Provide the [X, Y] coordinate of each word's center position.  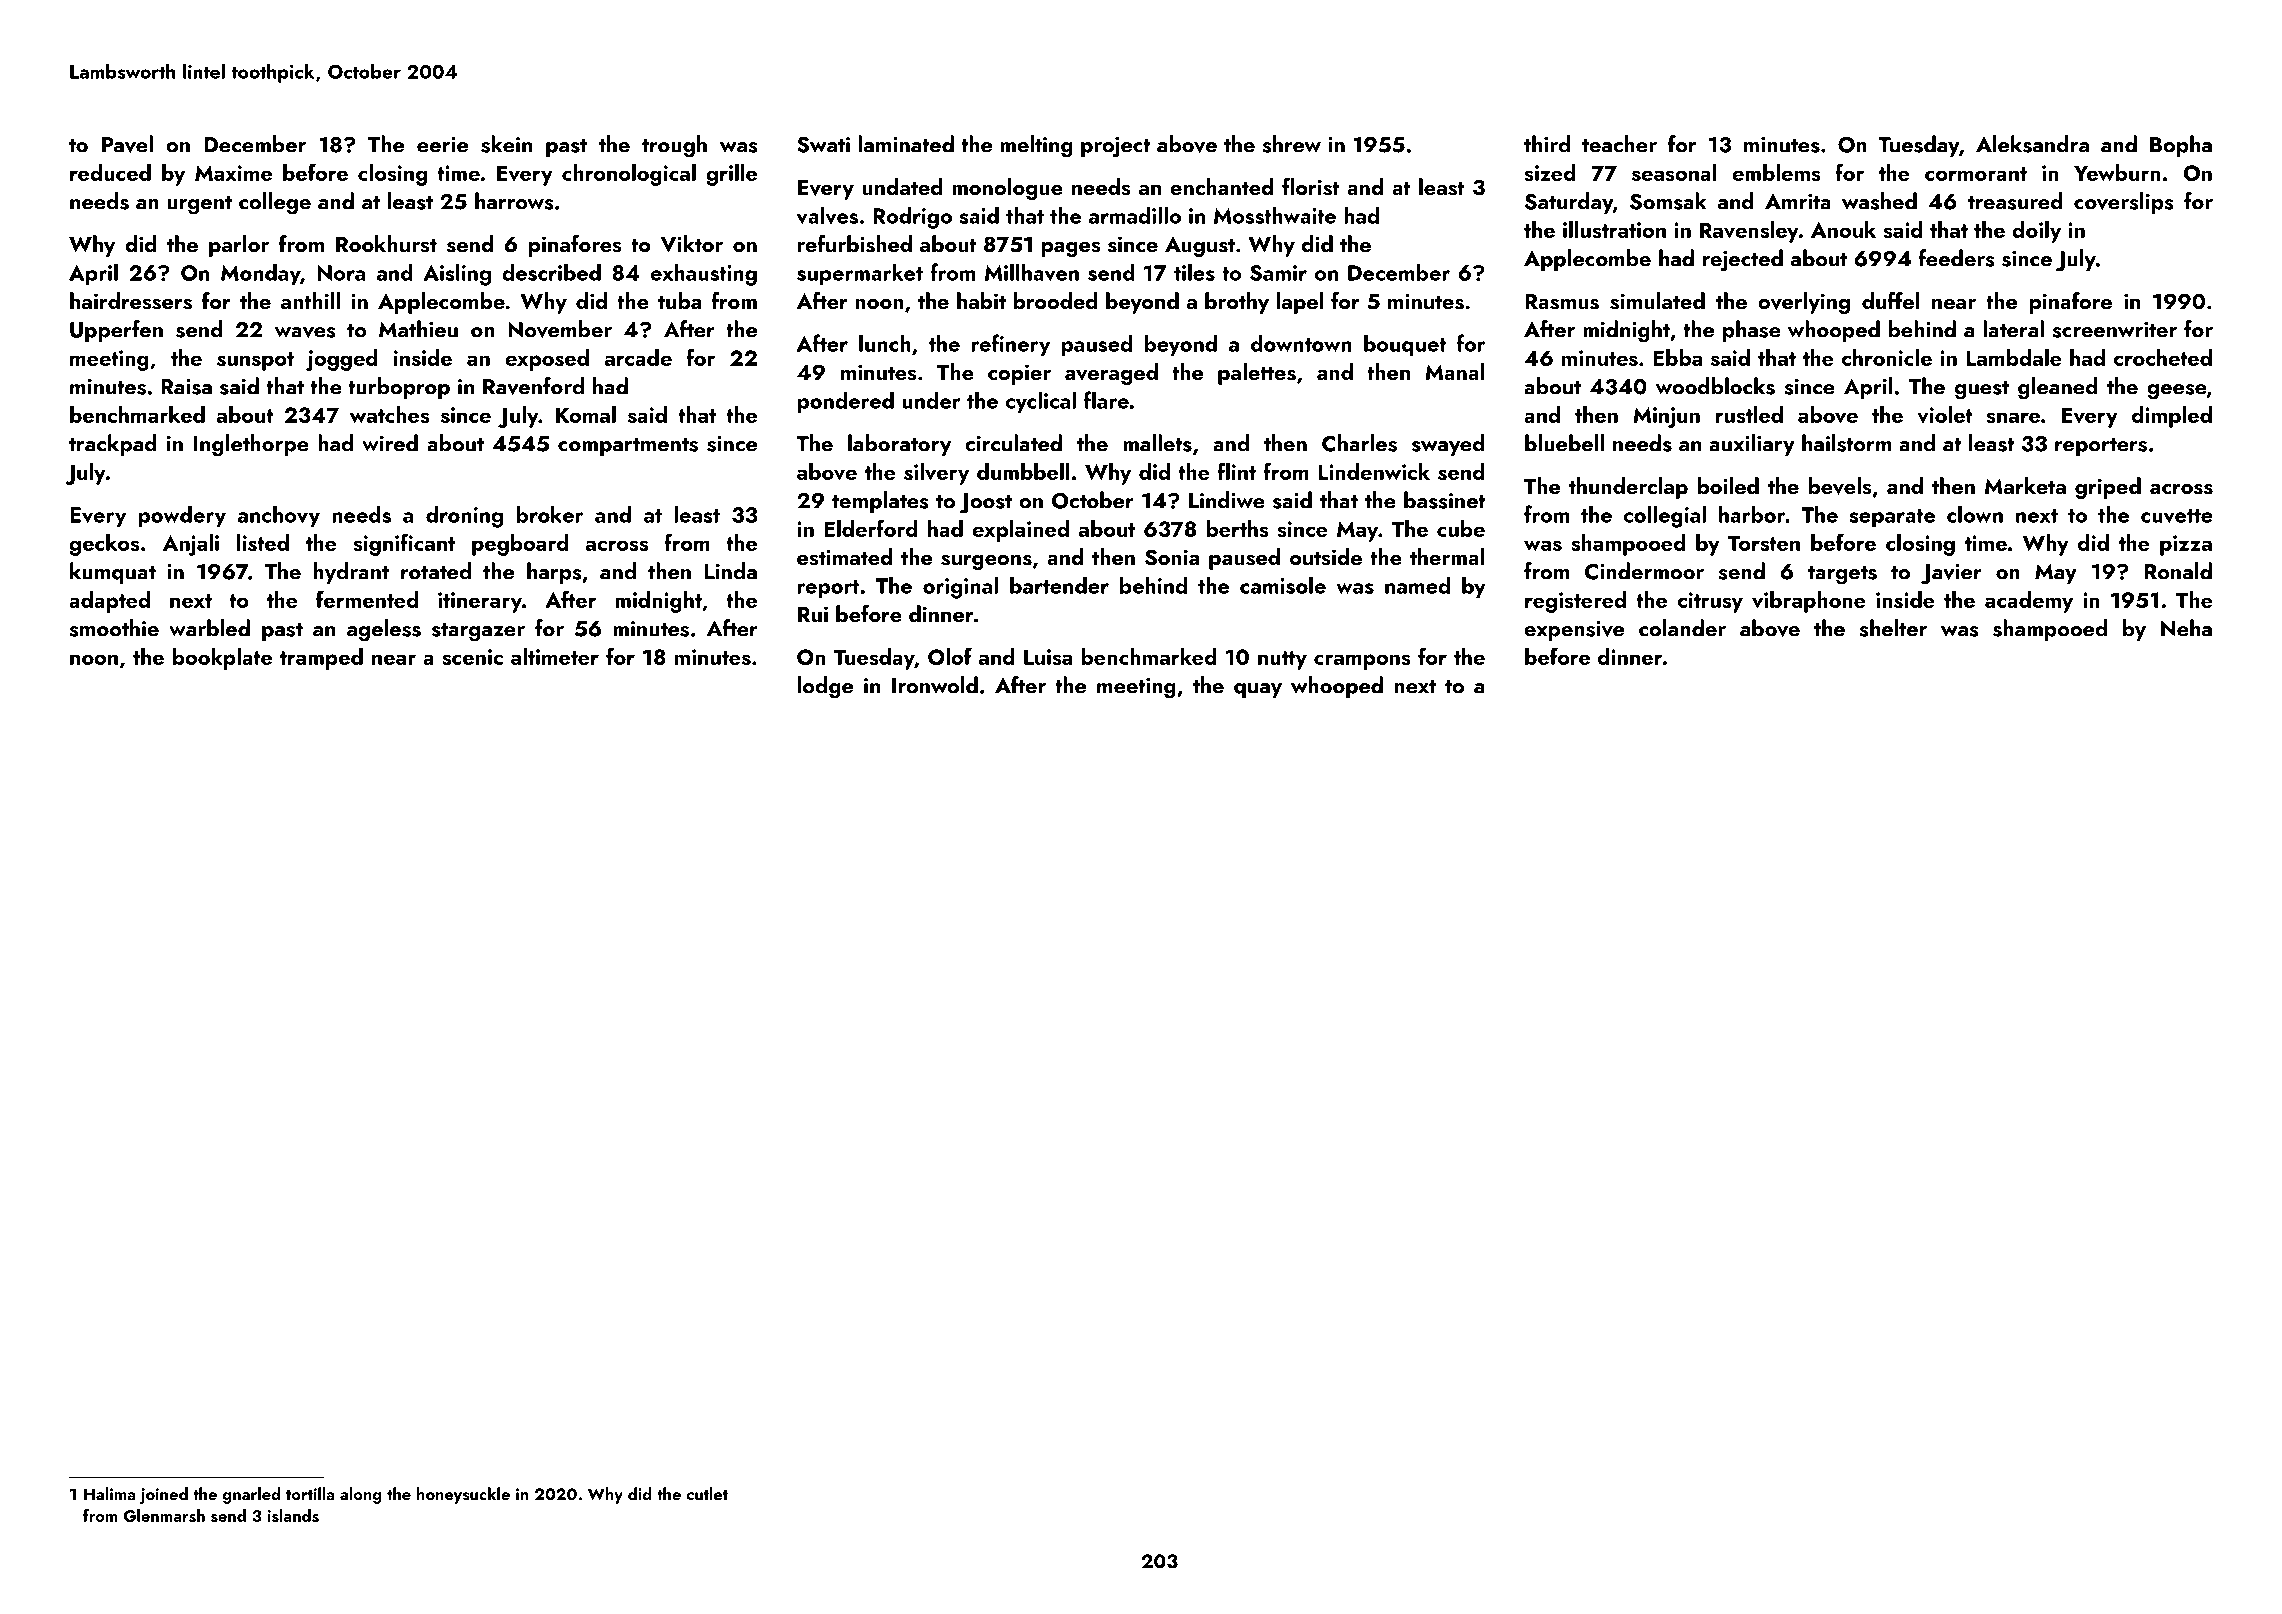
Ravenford [533, 386]
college [275, 203]
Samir [1278, 273]
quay [1258, 690]
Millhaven [1032, 272]
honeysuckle [463, 1495]
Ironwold [935, 685]
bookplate [222, 659]
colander [1682, 628]
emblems [1776, 172]
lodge [825, 687]
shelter [1893, 628]
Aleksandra [2032, 144]
